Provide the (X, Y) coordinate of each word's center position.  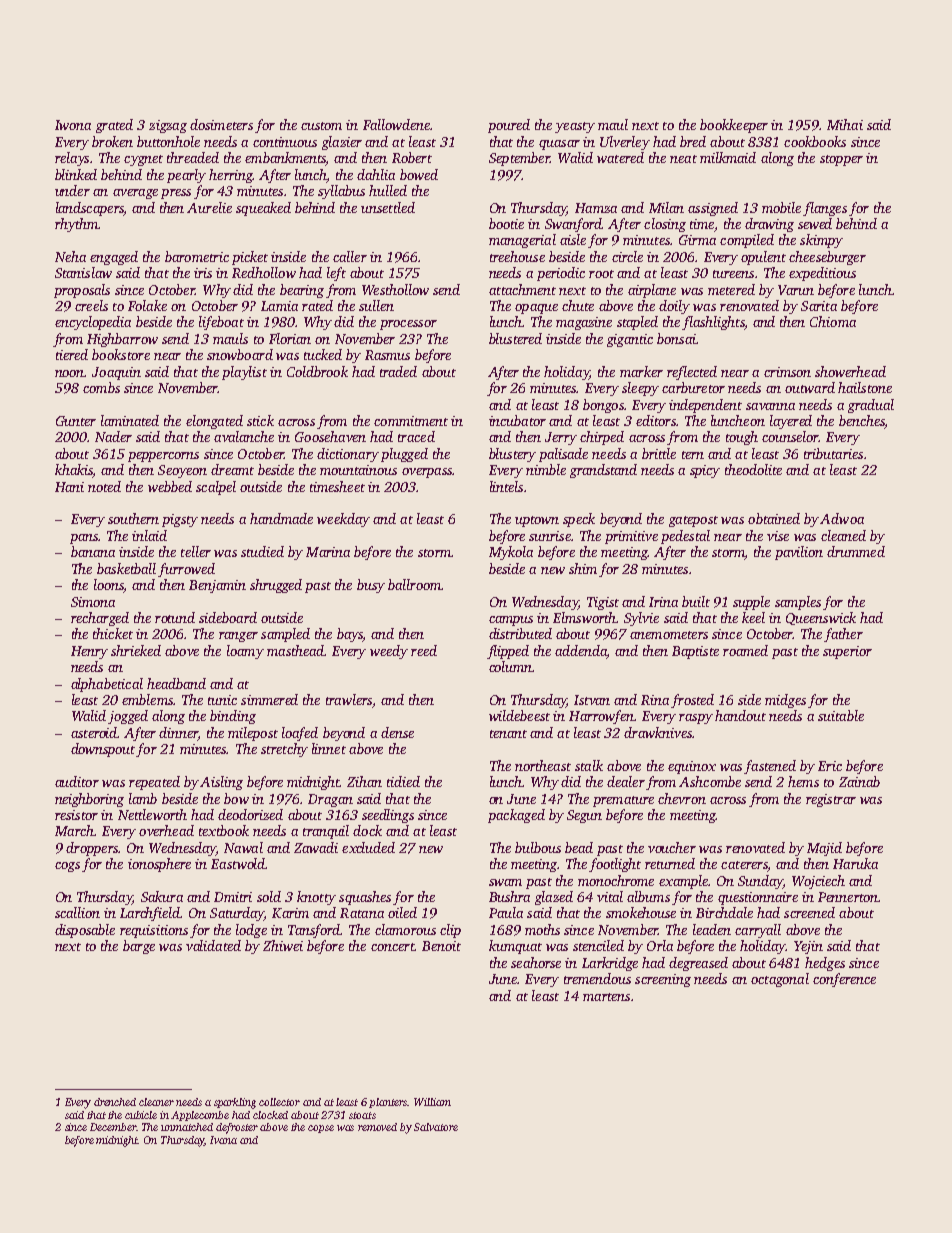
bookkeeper (734, 126)
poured (509, 126)
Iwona (73, 125)
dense (397, 732)
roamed (745, 650)
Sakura (162, 896)
